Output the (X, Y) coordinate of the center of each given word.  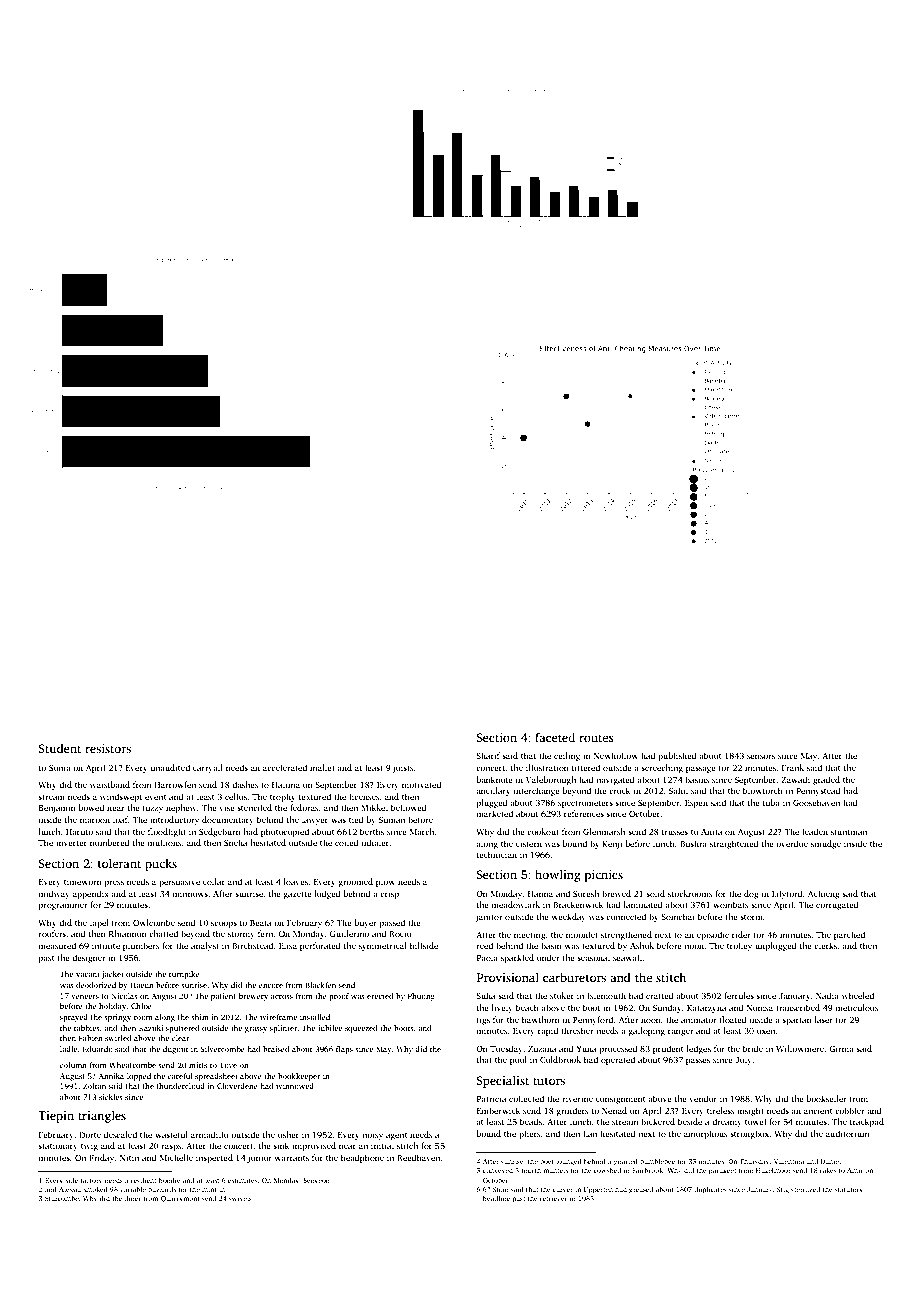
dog (751, 894)
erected (380, 996)
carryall (208, 768)
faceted (555, 737)
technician (497, 854)
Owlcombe (154, 922)
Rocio (400, 933)
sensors (761, 756)
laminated (643, 904)
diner (132, 1198)
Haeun (142, 985)
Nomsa (760, 1008)
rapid (548, 1031)
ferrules (739, 995)
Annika (111, 1076)
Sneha (235, 842)
